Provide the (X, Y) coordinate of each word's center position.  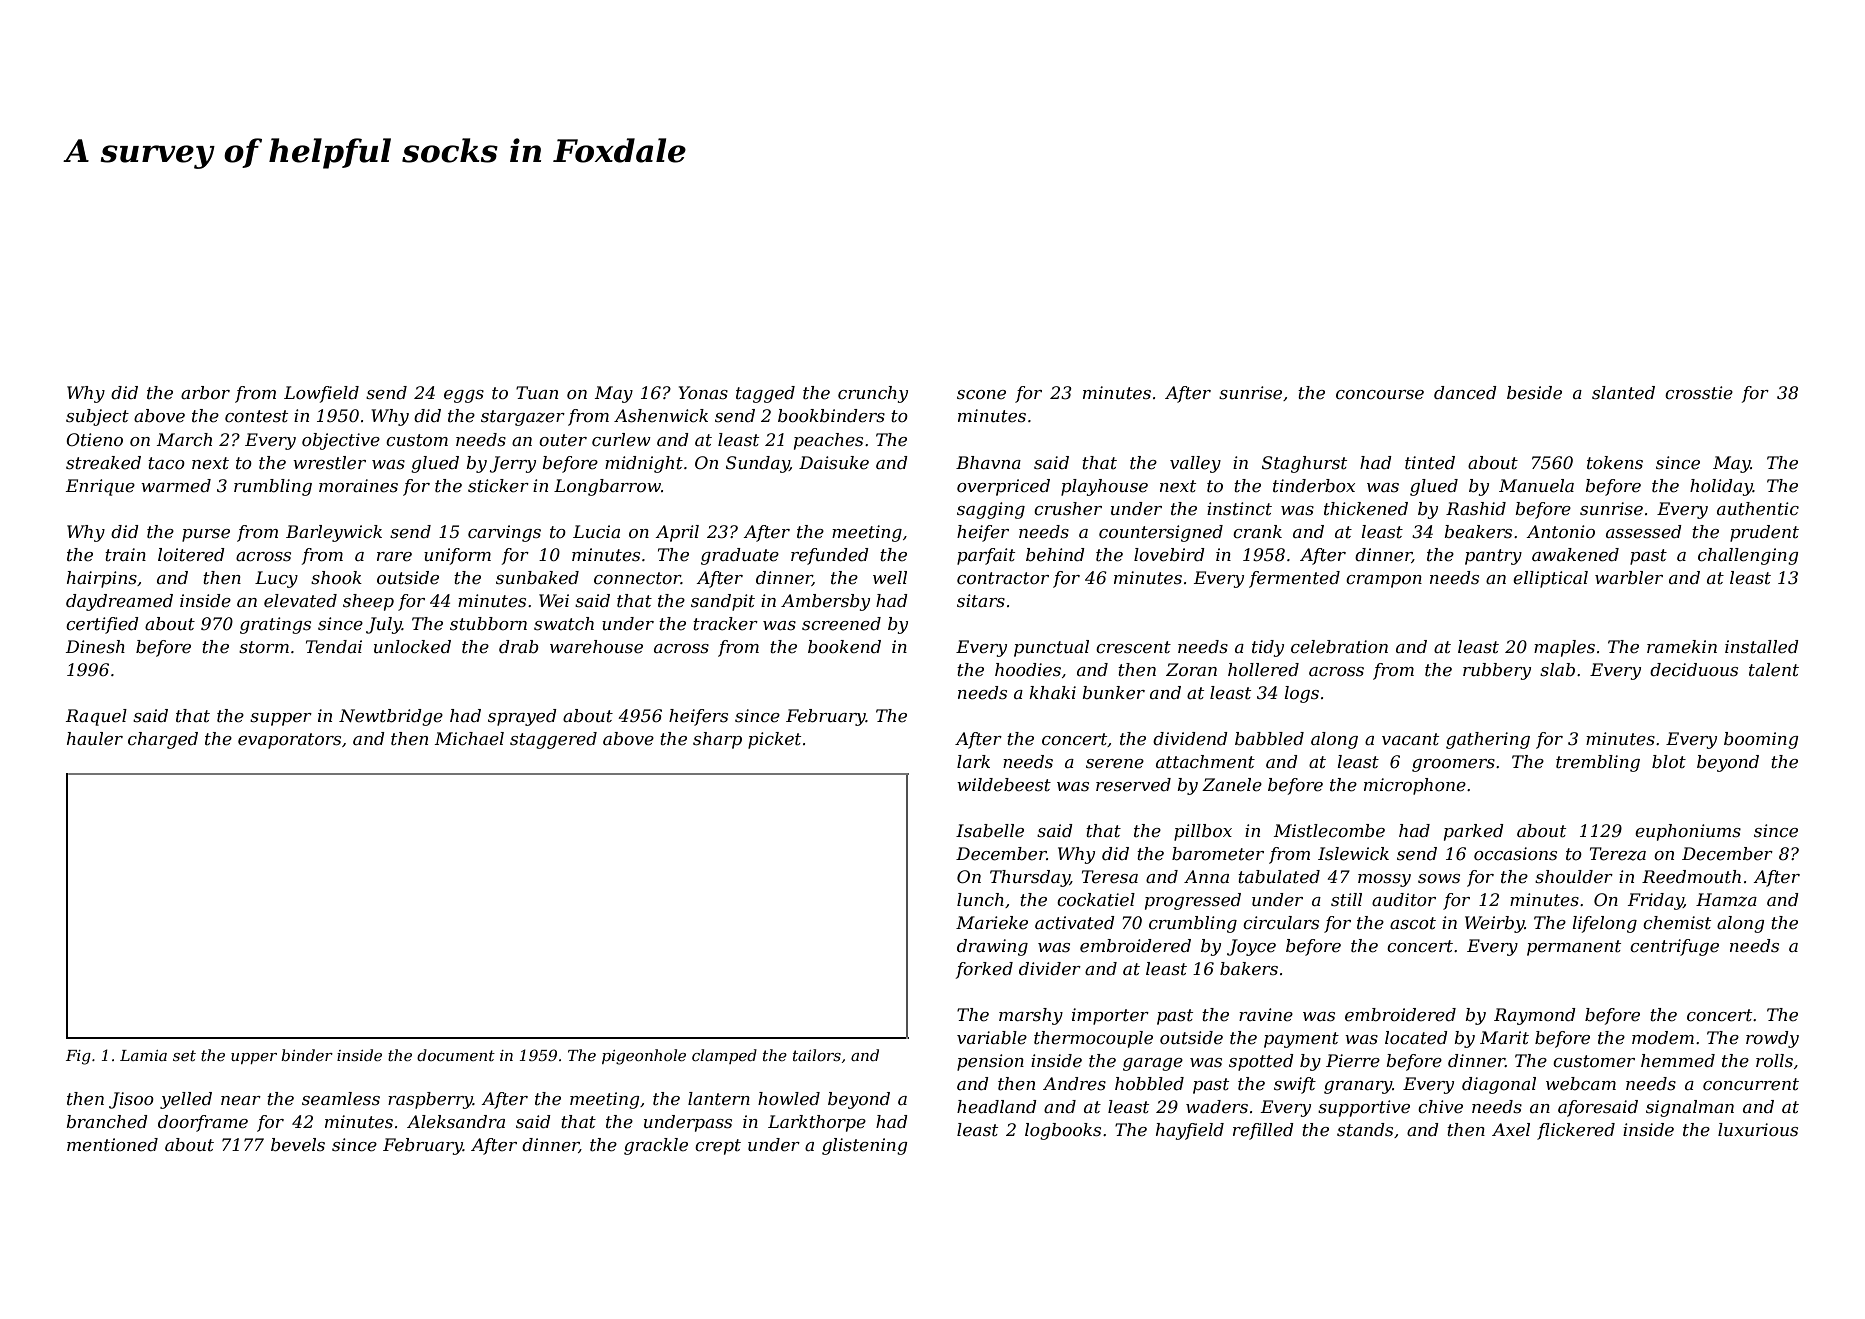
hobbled (1149, 1084)
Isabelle (990, 830)
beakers (1478, 532)
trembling (1598, 763)
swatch (564, 624)
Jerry (513, 464)
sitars (981, 600)
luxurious (1758, 1130)
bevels (298, 1145)
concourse (1380, 395)
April (677, 533)
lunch (980, 900)
